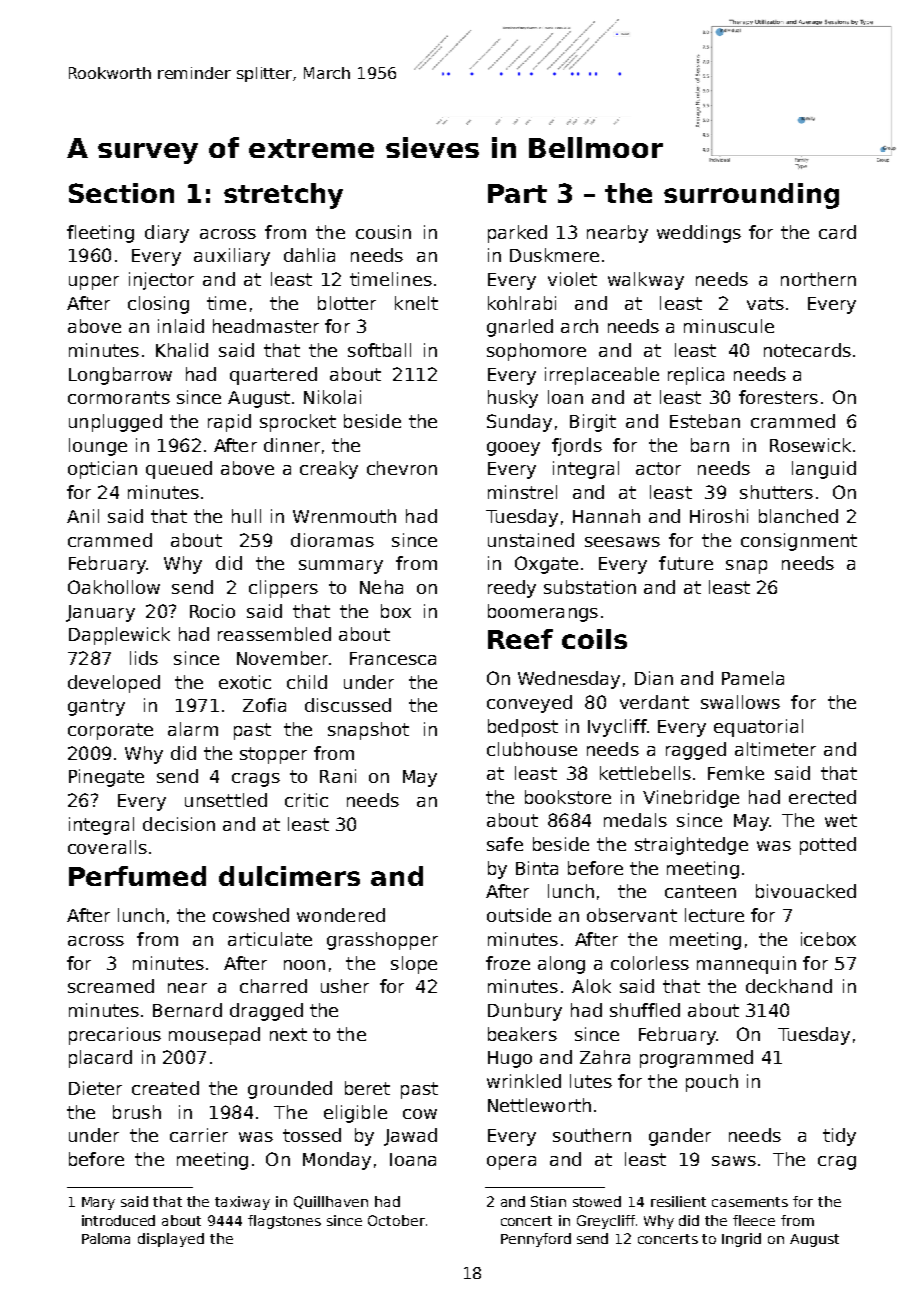  Describe the element at coordinates (119, 636) in the screenshot. I see `Dapplewick` at that location.
